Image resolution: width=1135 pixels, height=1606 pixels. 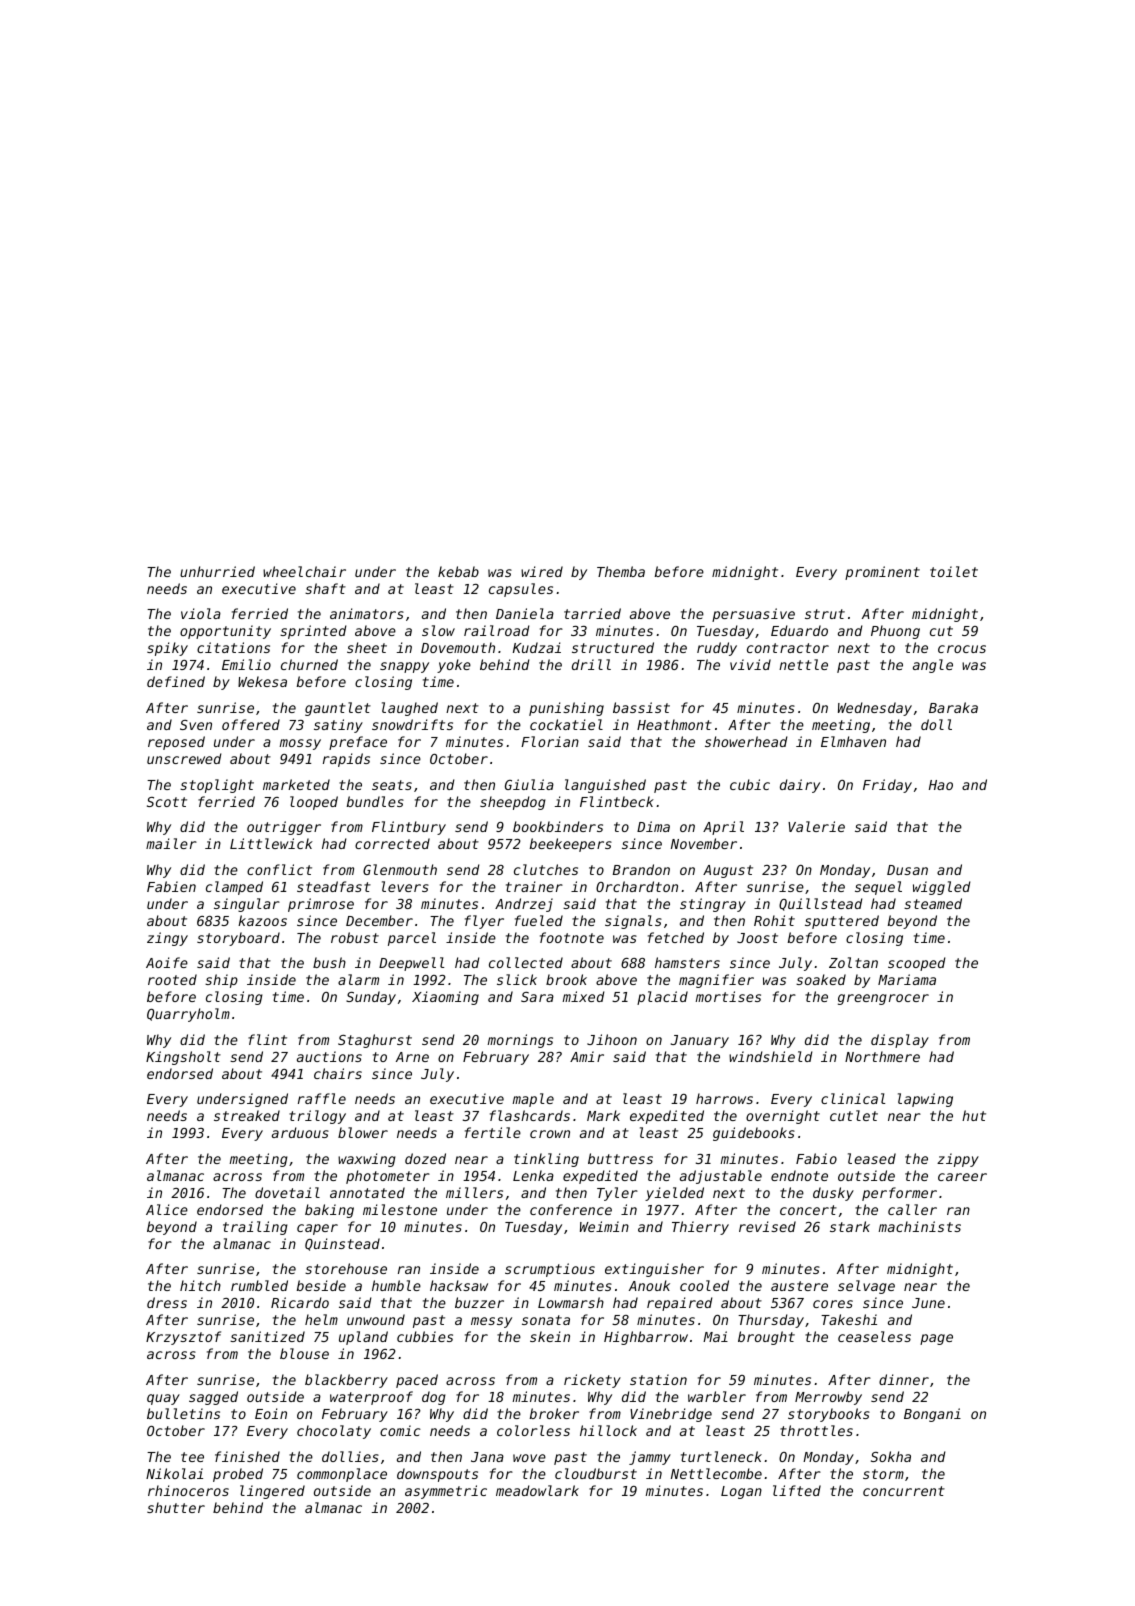 I want to click on Giulia, so click(x=529, y=784).
